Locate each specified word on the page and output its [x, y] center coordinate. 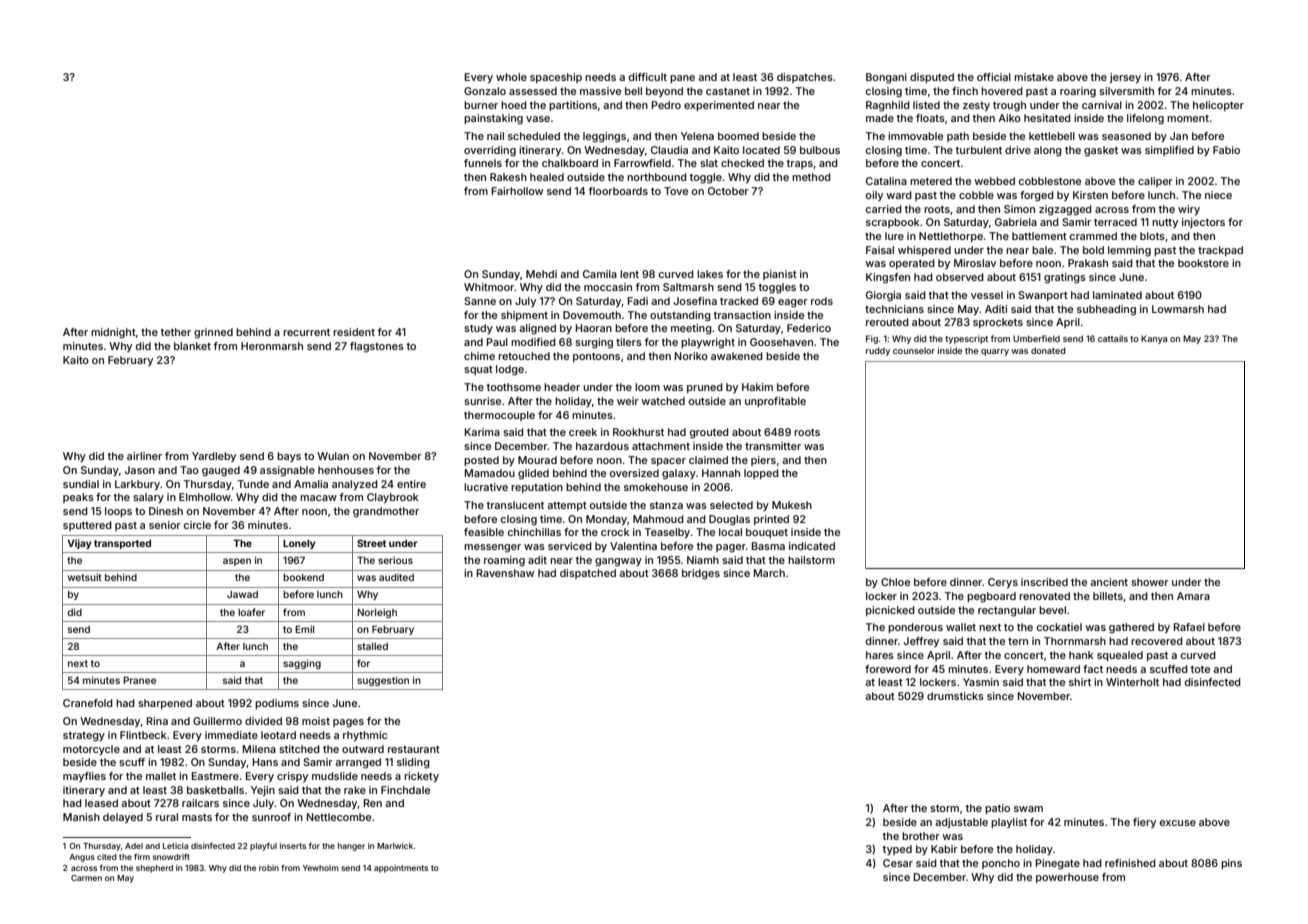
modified [533, 342]
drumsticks [955, 696]
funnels [483, 163]
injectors [1203, 223]
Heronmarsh [272, 346]
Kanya [1154, 339]
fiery [1144, 823]
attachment [661, 446]
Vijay [79, 544]
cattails [1113, 338]
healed [547, 177]
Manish [81, 817]
